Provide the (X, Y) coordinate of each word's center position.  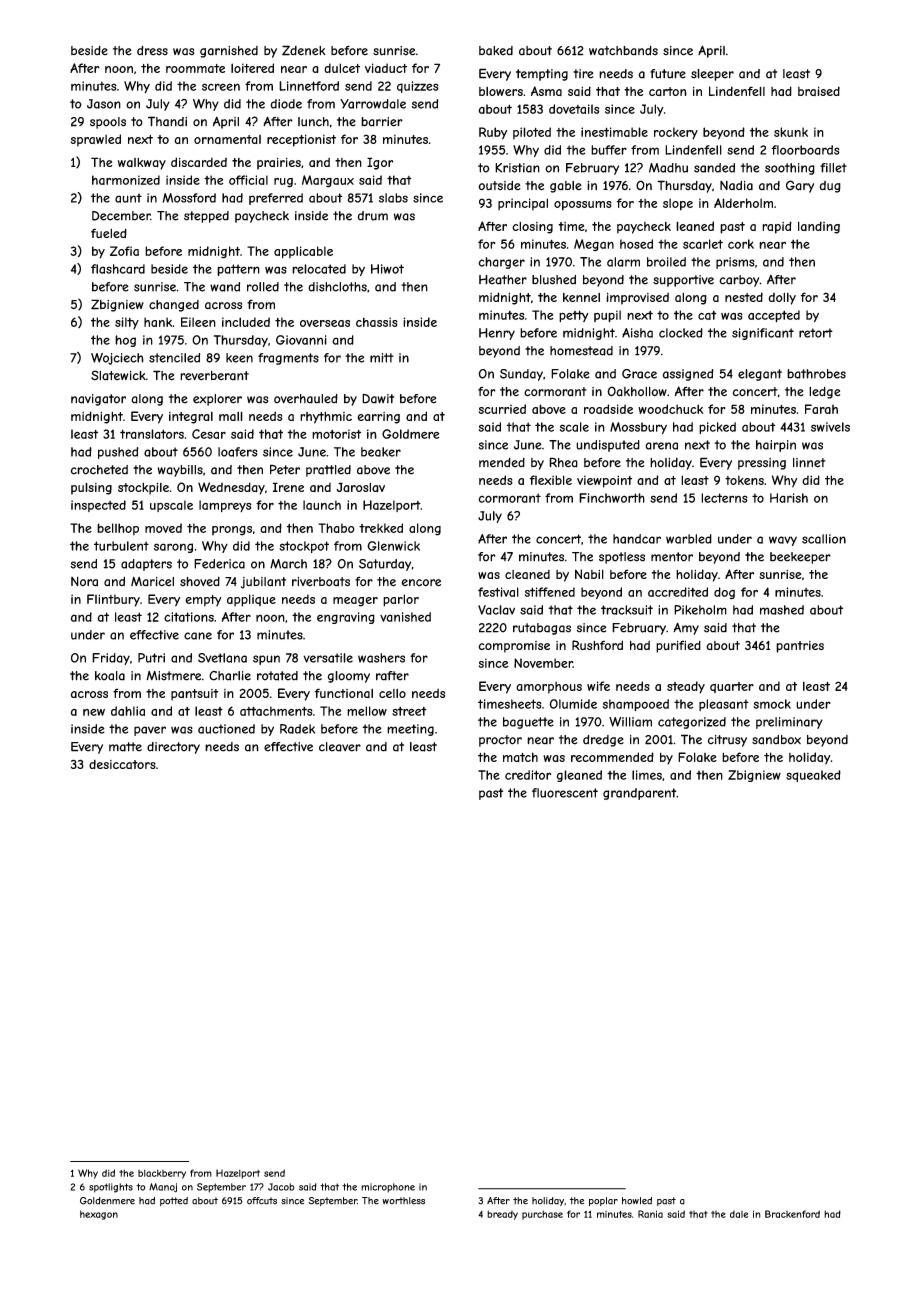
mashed (782, 610)
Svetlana (222, 658)
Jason (104, 104)
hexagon (99, 1215)
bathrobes (816, 374)
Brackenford (792, 1214)
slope (678, 204)
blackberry (162, 1174)
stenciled (174, 358)
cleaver (340, 747)
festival (498, 592)
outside (500, 186)
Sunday (521, 375)
